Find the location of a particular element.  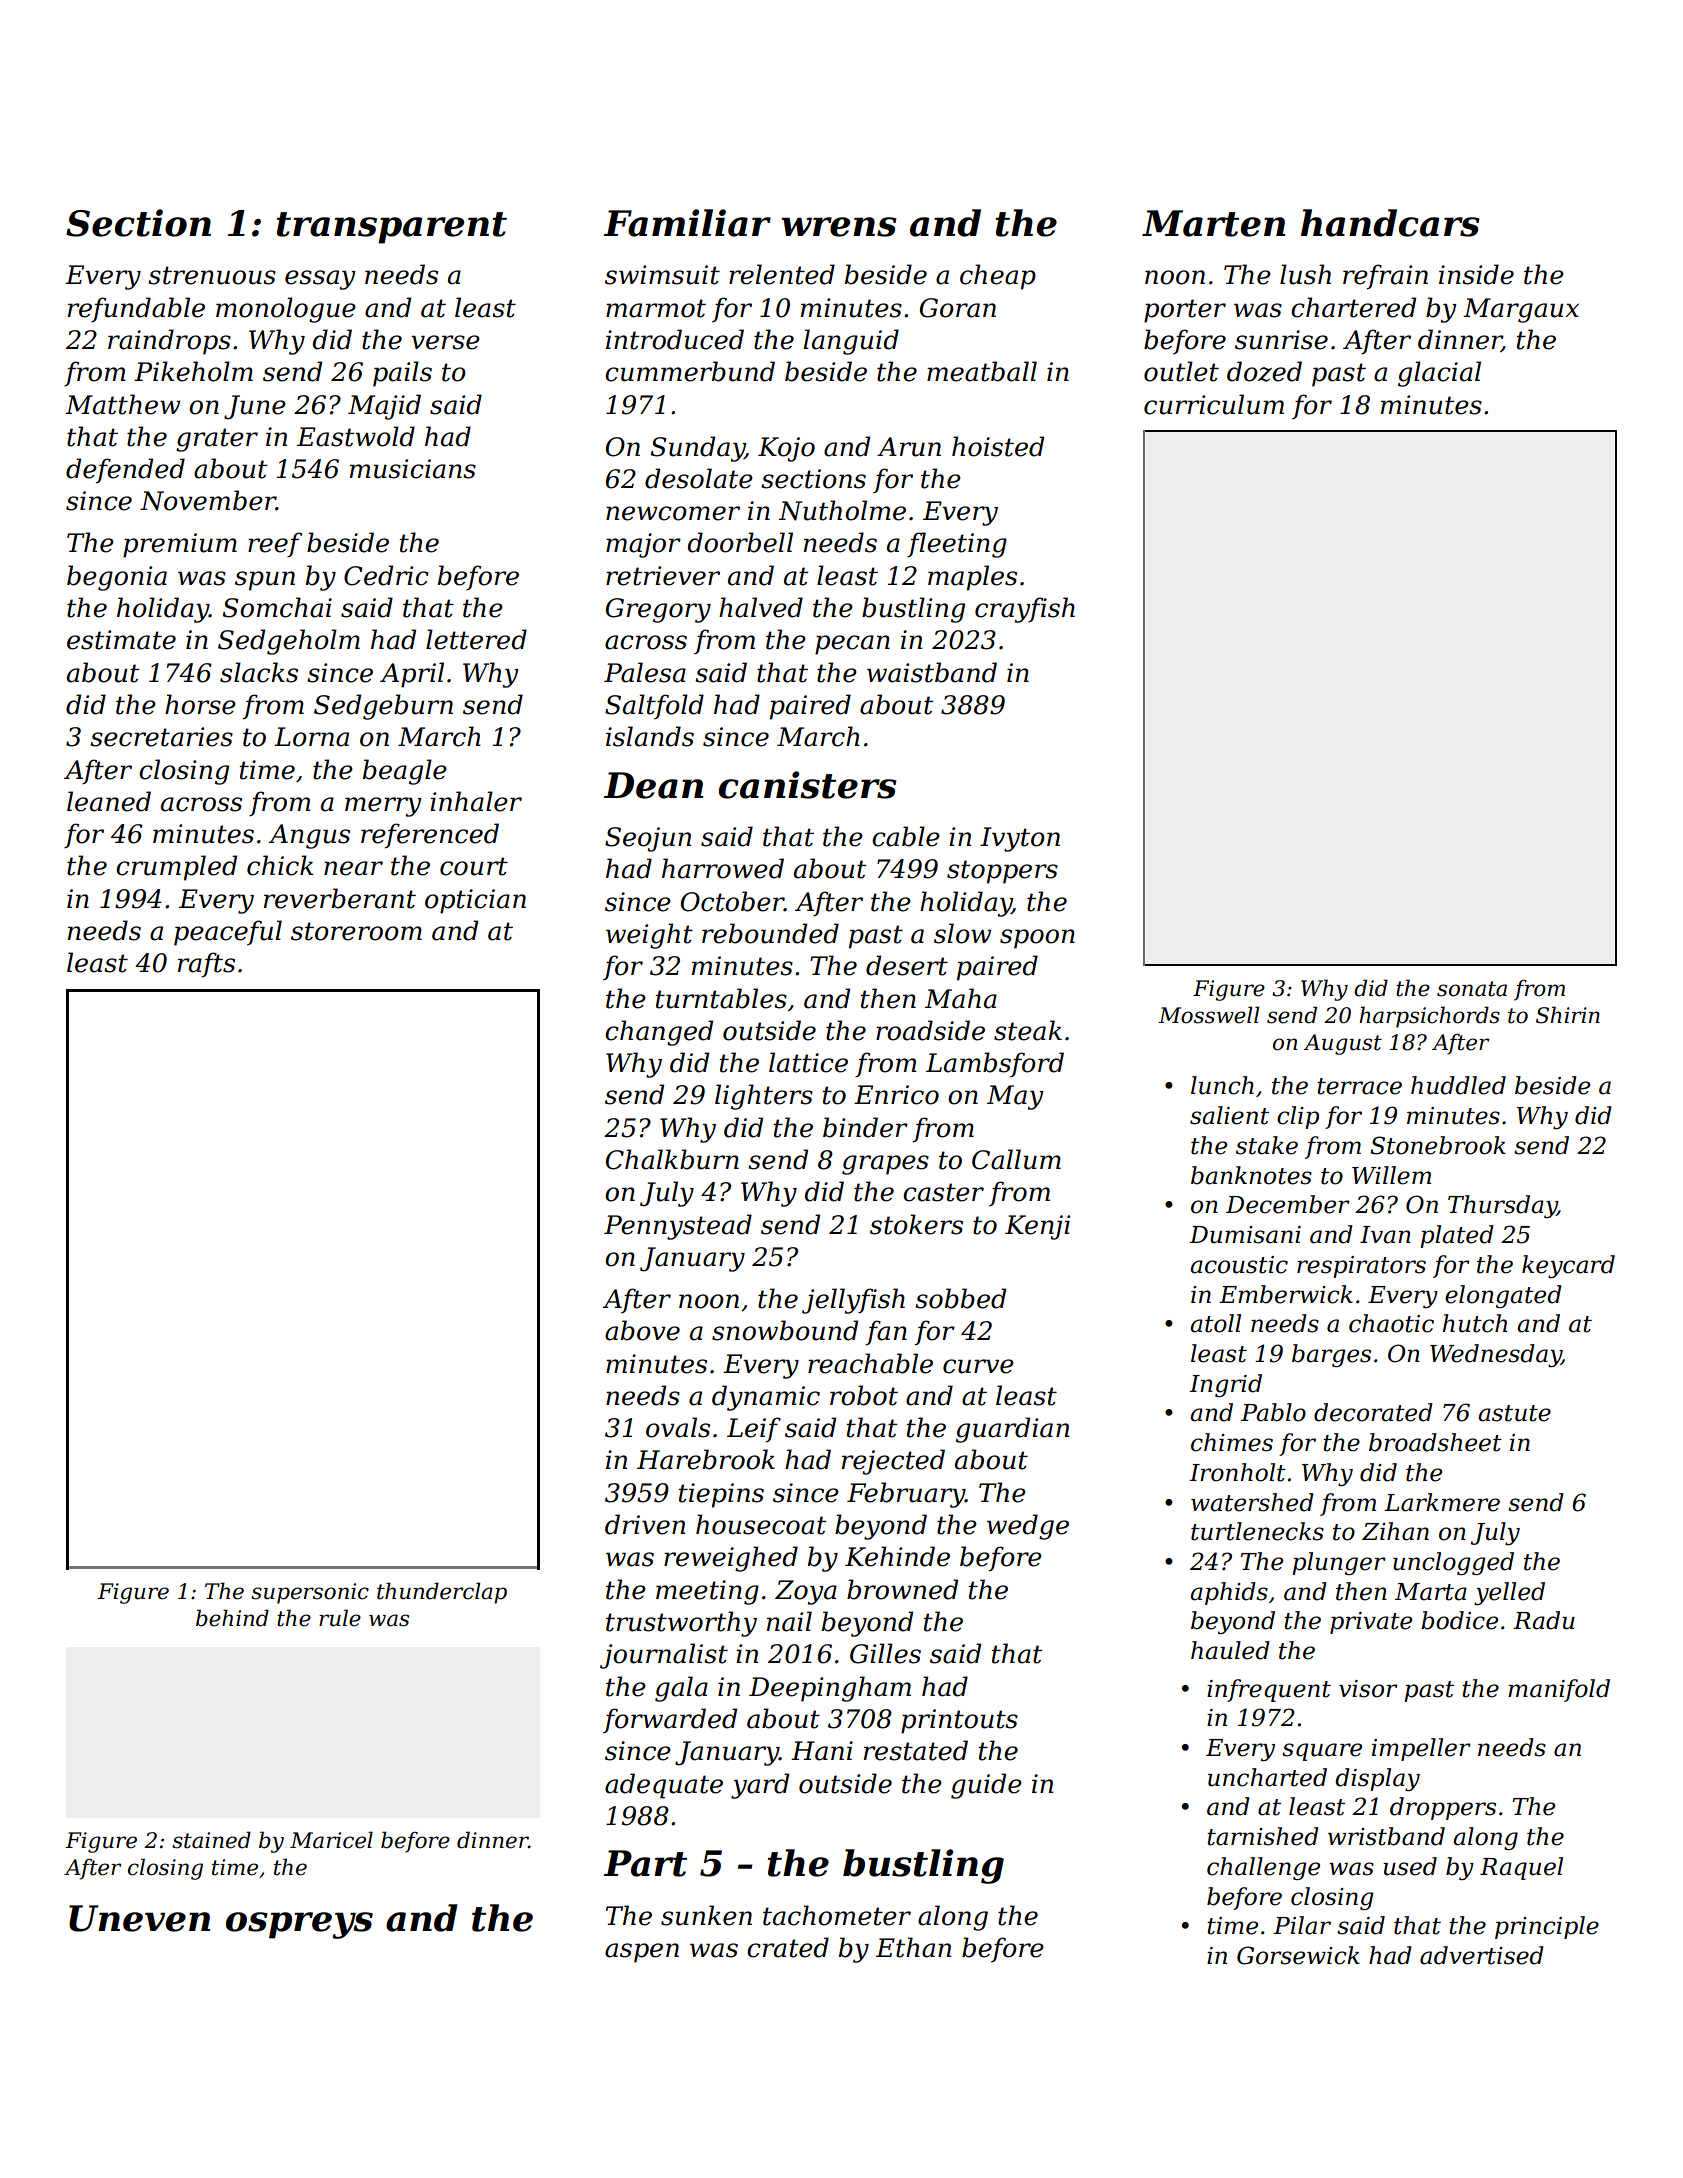

Maha is located at coordinates (961, 998).
